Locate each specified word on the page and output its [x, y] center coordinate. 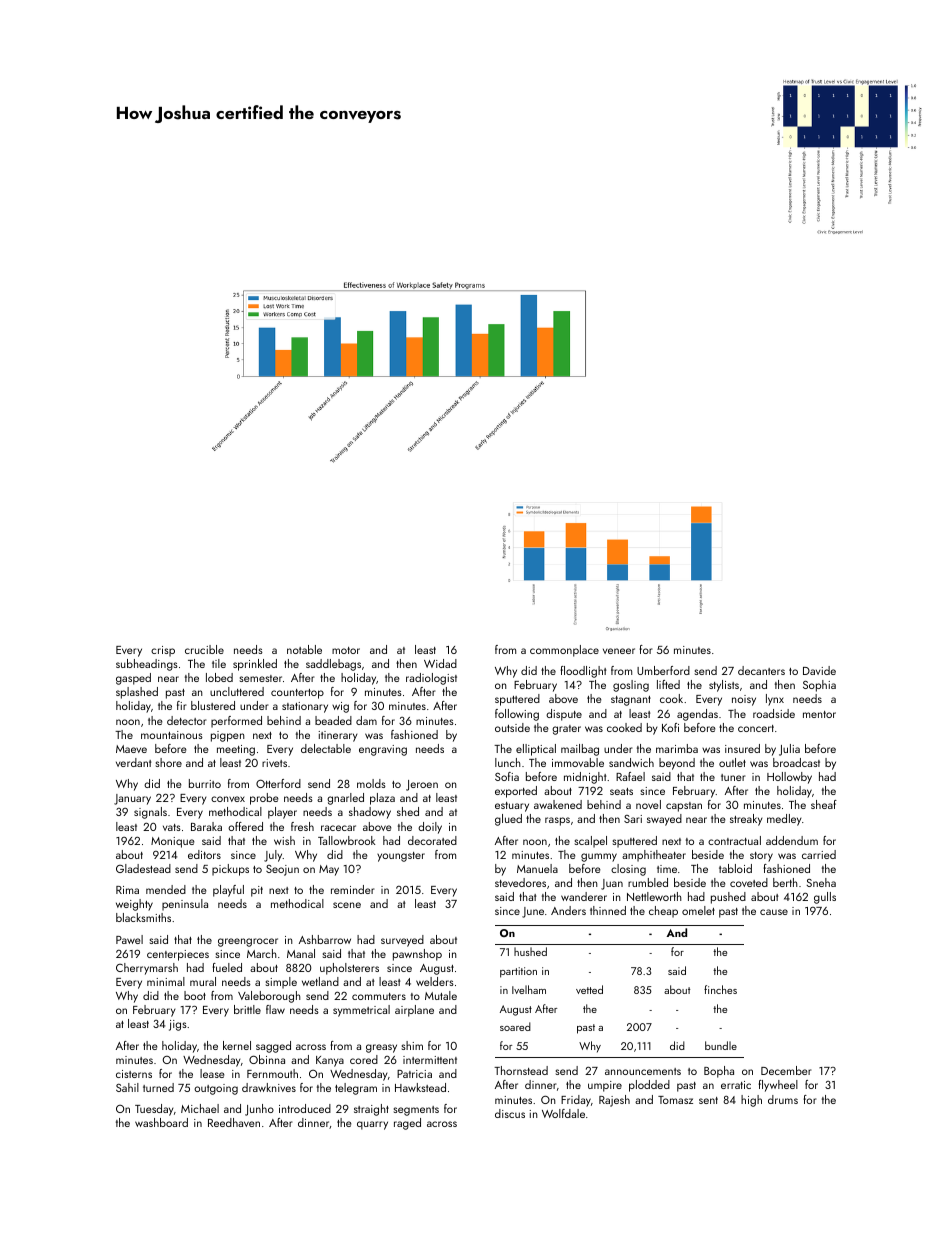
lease [212, 1073]
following [517, 715]
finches [720, 989]
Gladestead [143, 868]
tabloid [735, 868]
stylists [724, 686]
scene [347, 905]
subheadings [147, 665]
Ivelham [529, 989]
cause [774, 912]
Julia [789, 750]
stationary [305, 707]
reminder [353, 889]
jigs [178, 1025]
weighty [134, 905]
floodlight [583, 672]
